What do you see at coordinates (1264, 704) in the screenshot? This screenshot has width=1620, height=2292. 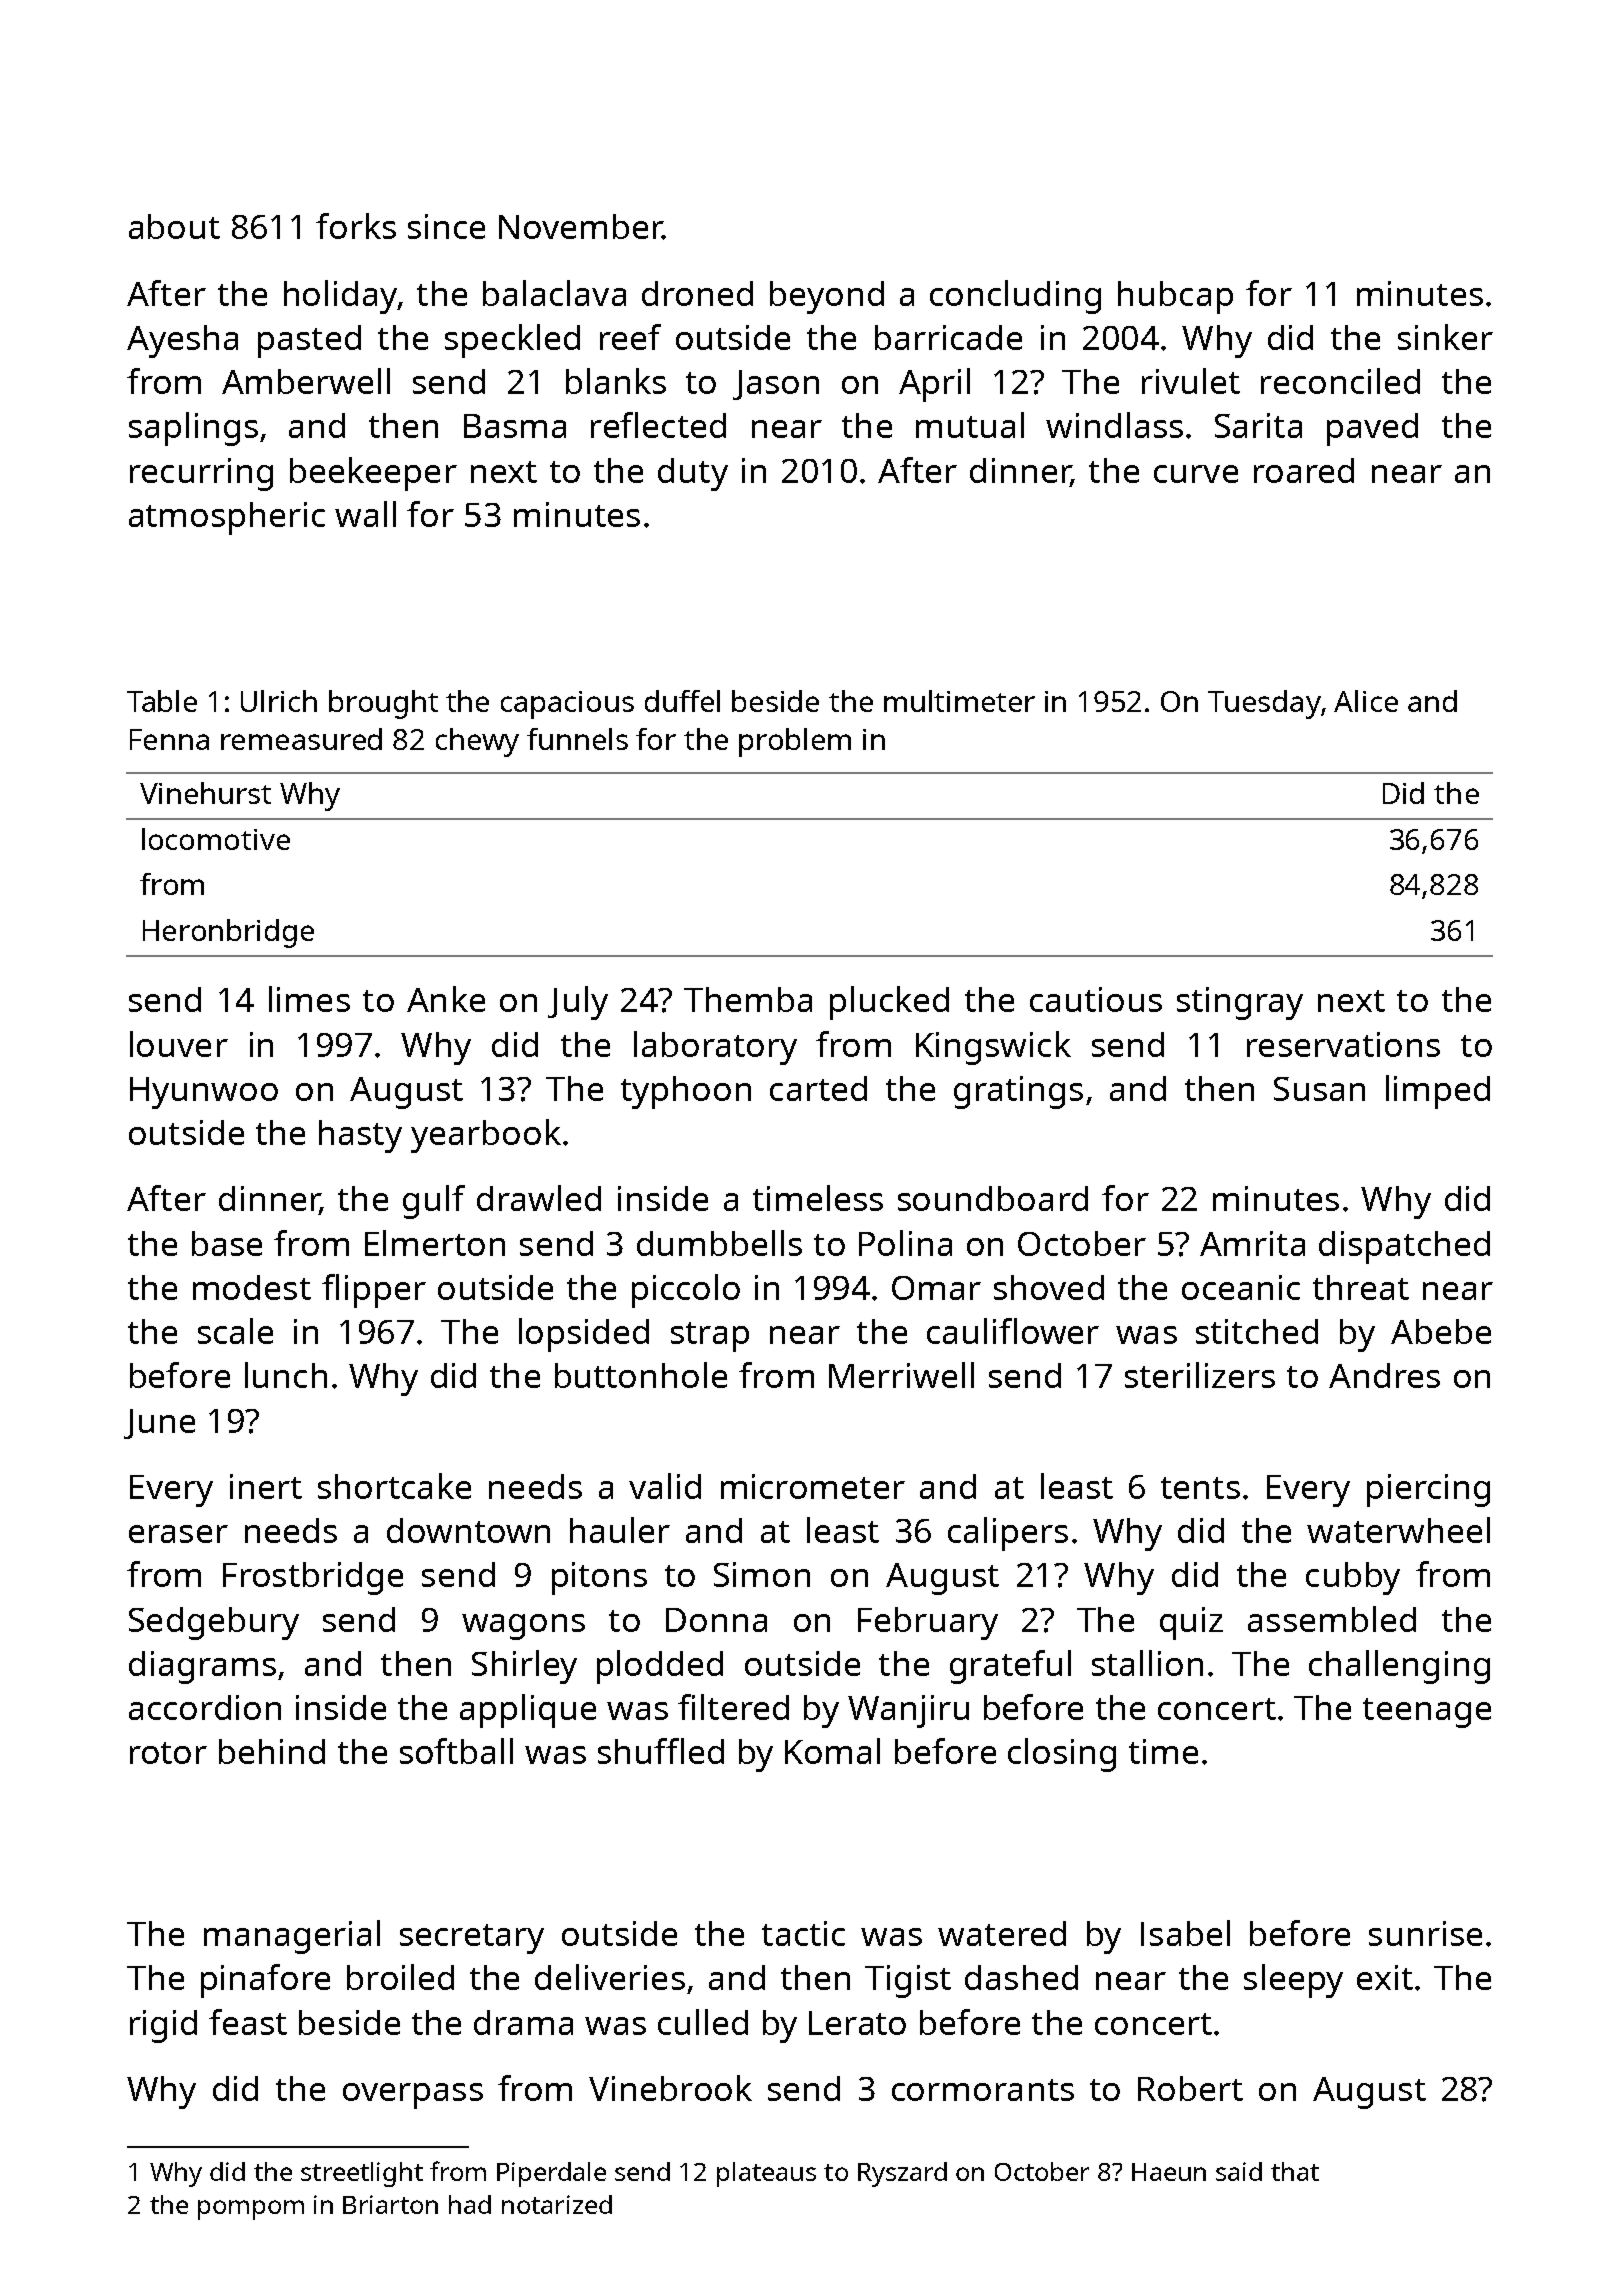 I see `Tuesday` at bounding box center [1264, 704].
